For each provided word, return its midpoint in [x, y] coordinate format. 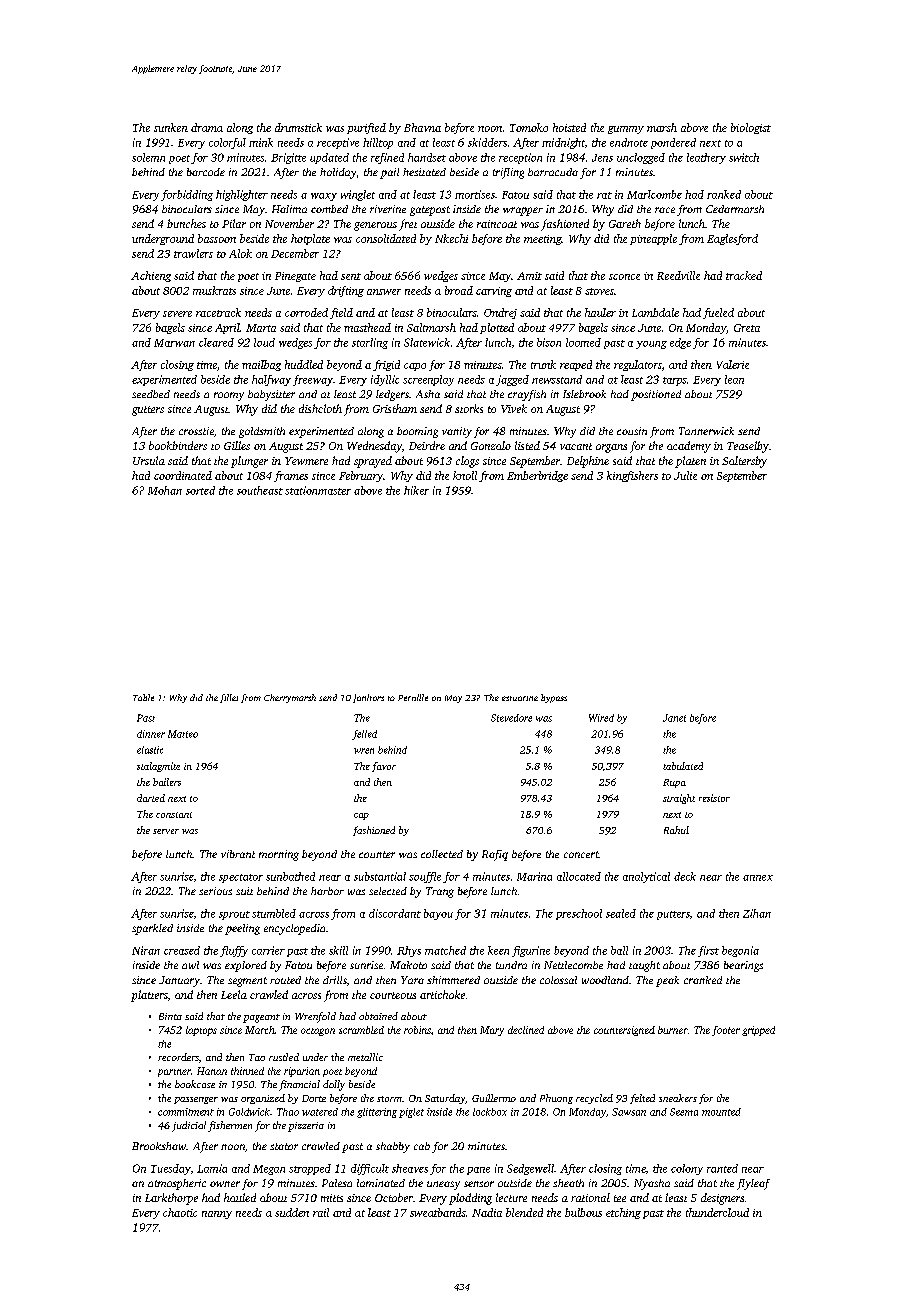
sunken [171, 127]
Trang [440, 892]
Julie [685, 475]
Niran [146, 950]
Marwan [174, 343]
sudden [292, 1212]
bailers [167, 782]
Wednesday [374, 447]
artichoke [442, 994]
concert [581, 854]
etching [623, 1213]
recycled [594, 1099]
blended [524, 1212]
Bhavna [422, 127]
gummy [626, 130]
